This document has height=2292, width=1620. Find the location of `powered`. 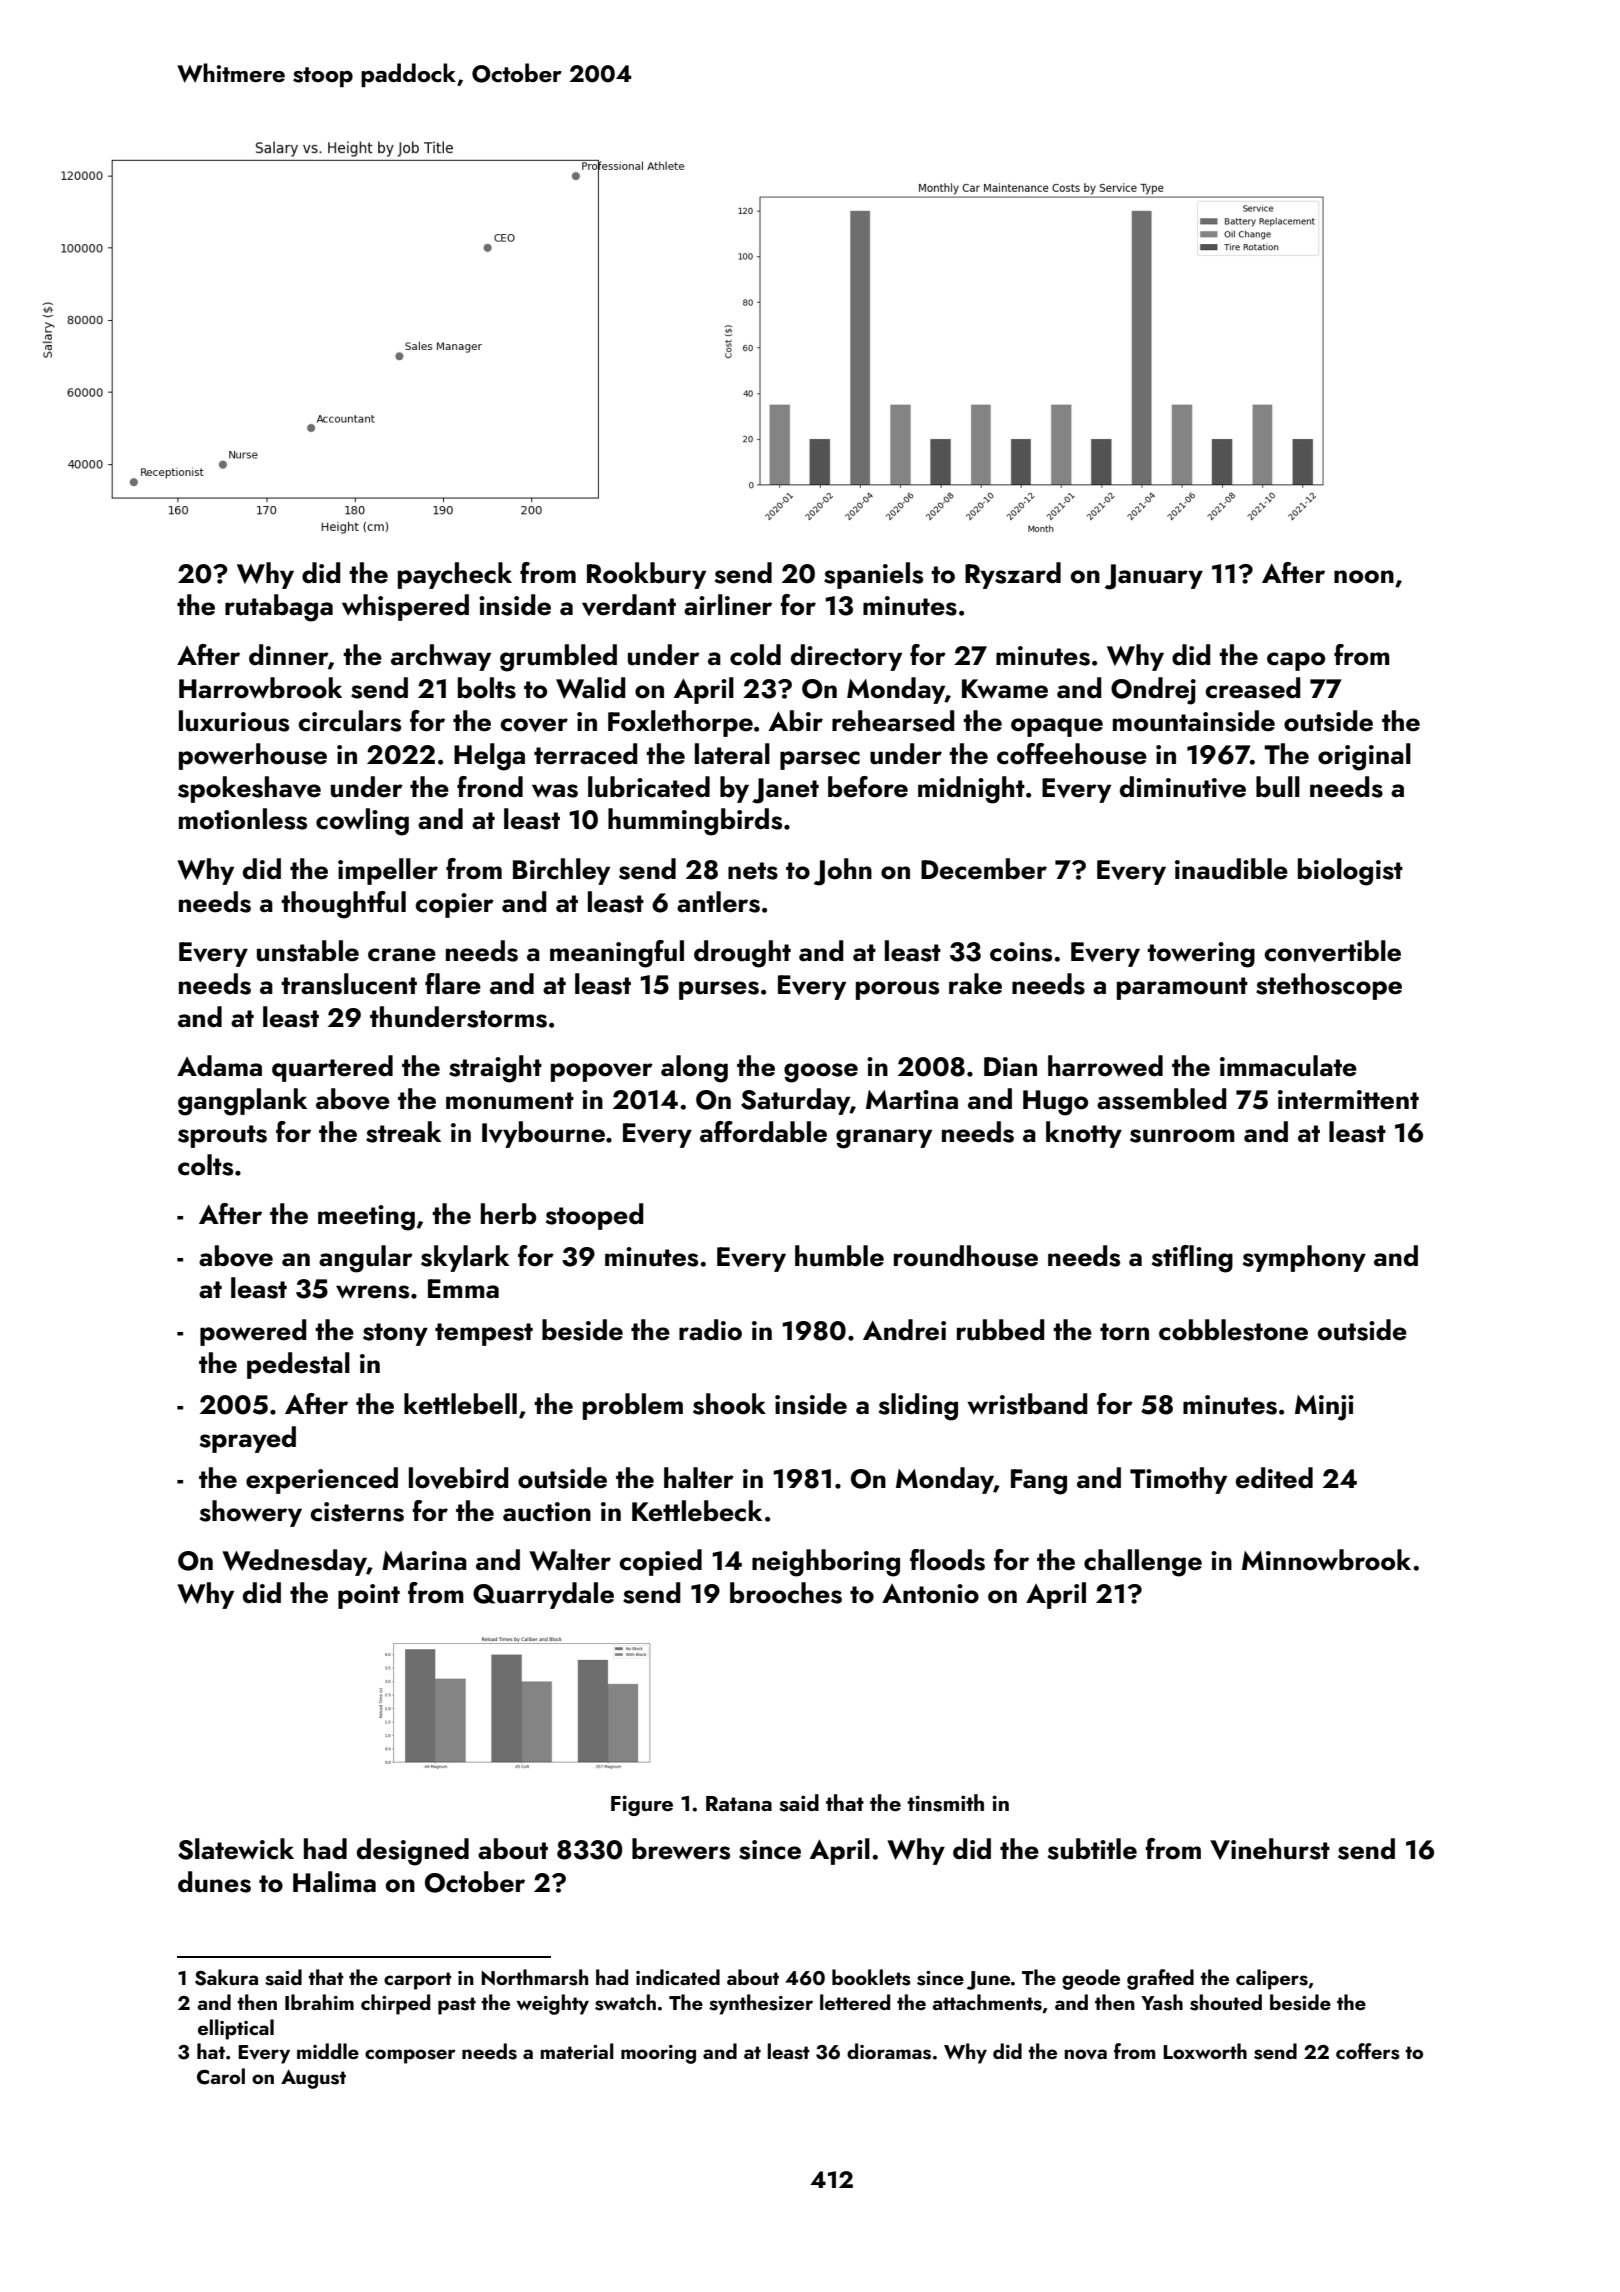

powered is located at coordinates (253, 1332).
